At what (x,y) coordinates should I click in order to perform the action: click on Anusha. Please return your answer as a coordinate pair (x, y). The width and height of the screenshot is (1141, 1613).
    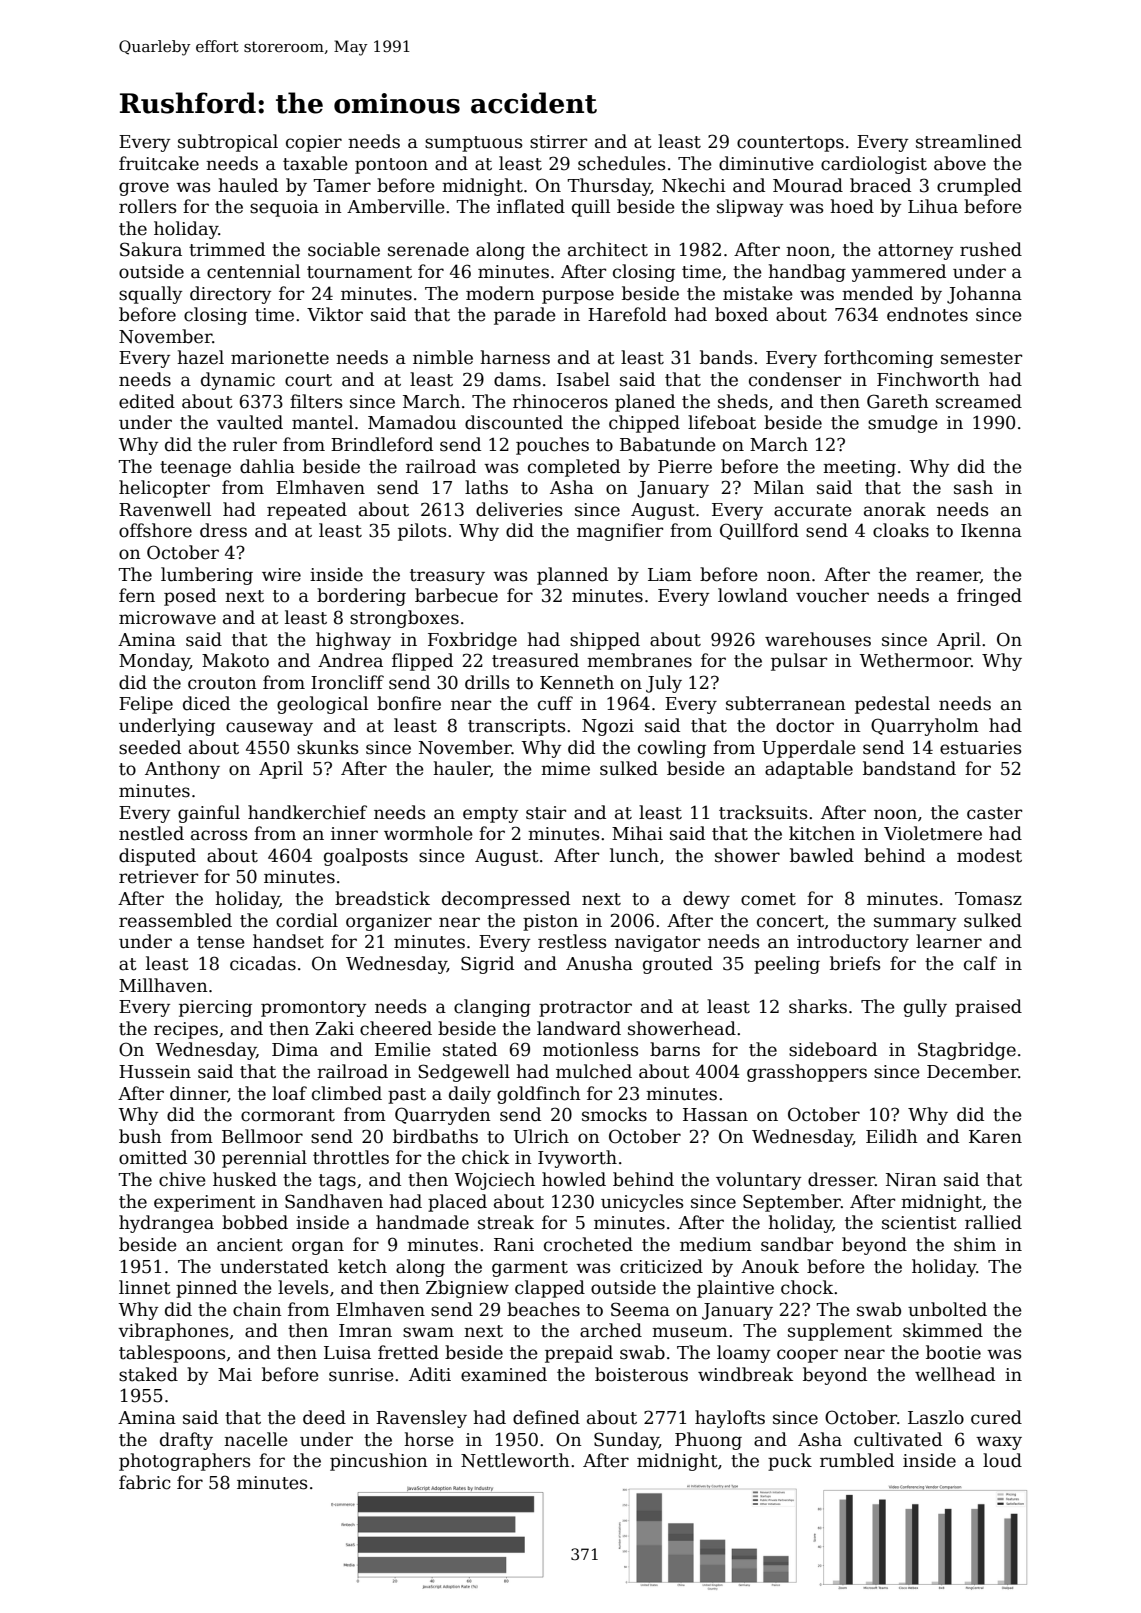
    Looking at the image, I should click on (599, 963).
